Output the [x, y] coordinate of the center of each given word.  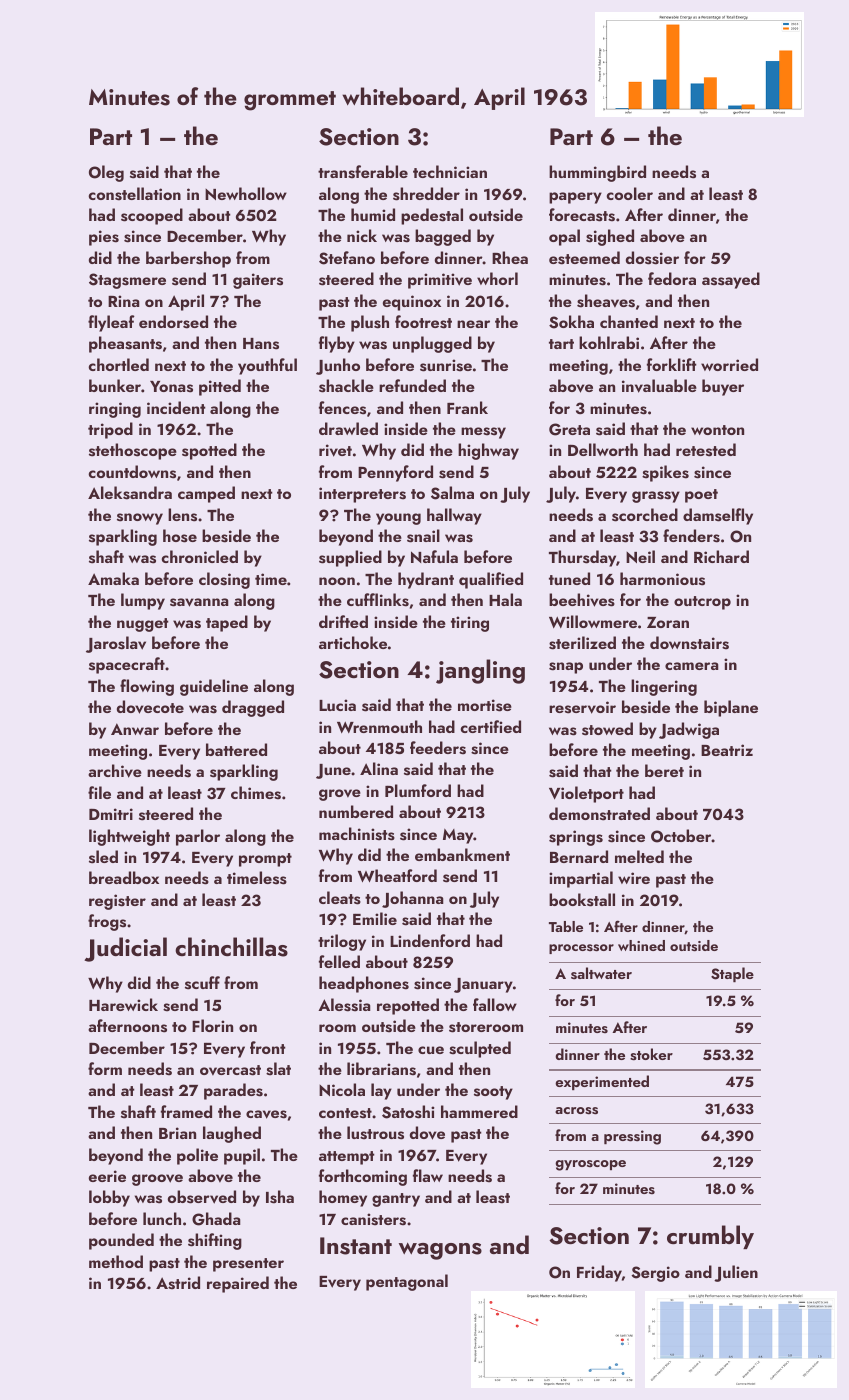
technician [450, 171]
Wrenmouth [379, 726]
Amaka [113, 578]
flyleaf [111, 323]
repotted [408, 1006]
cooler [629, 193]
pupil [242, 1156]
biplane [731, 708]
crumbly [710, 1237]
